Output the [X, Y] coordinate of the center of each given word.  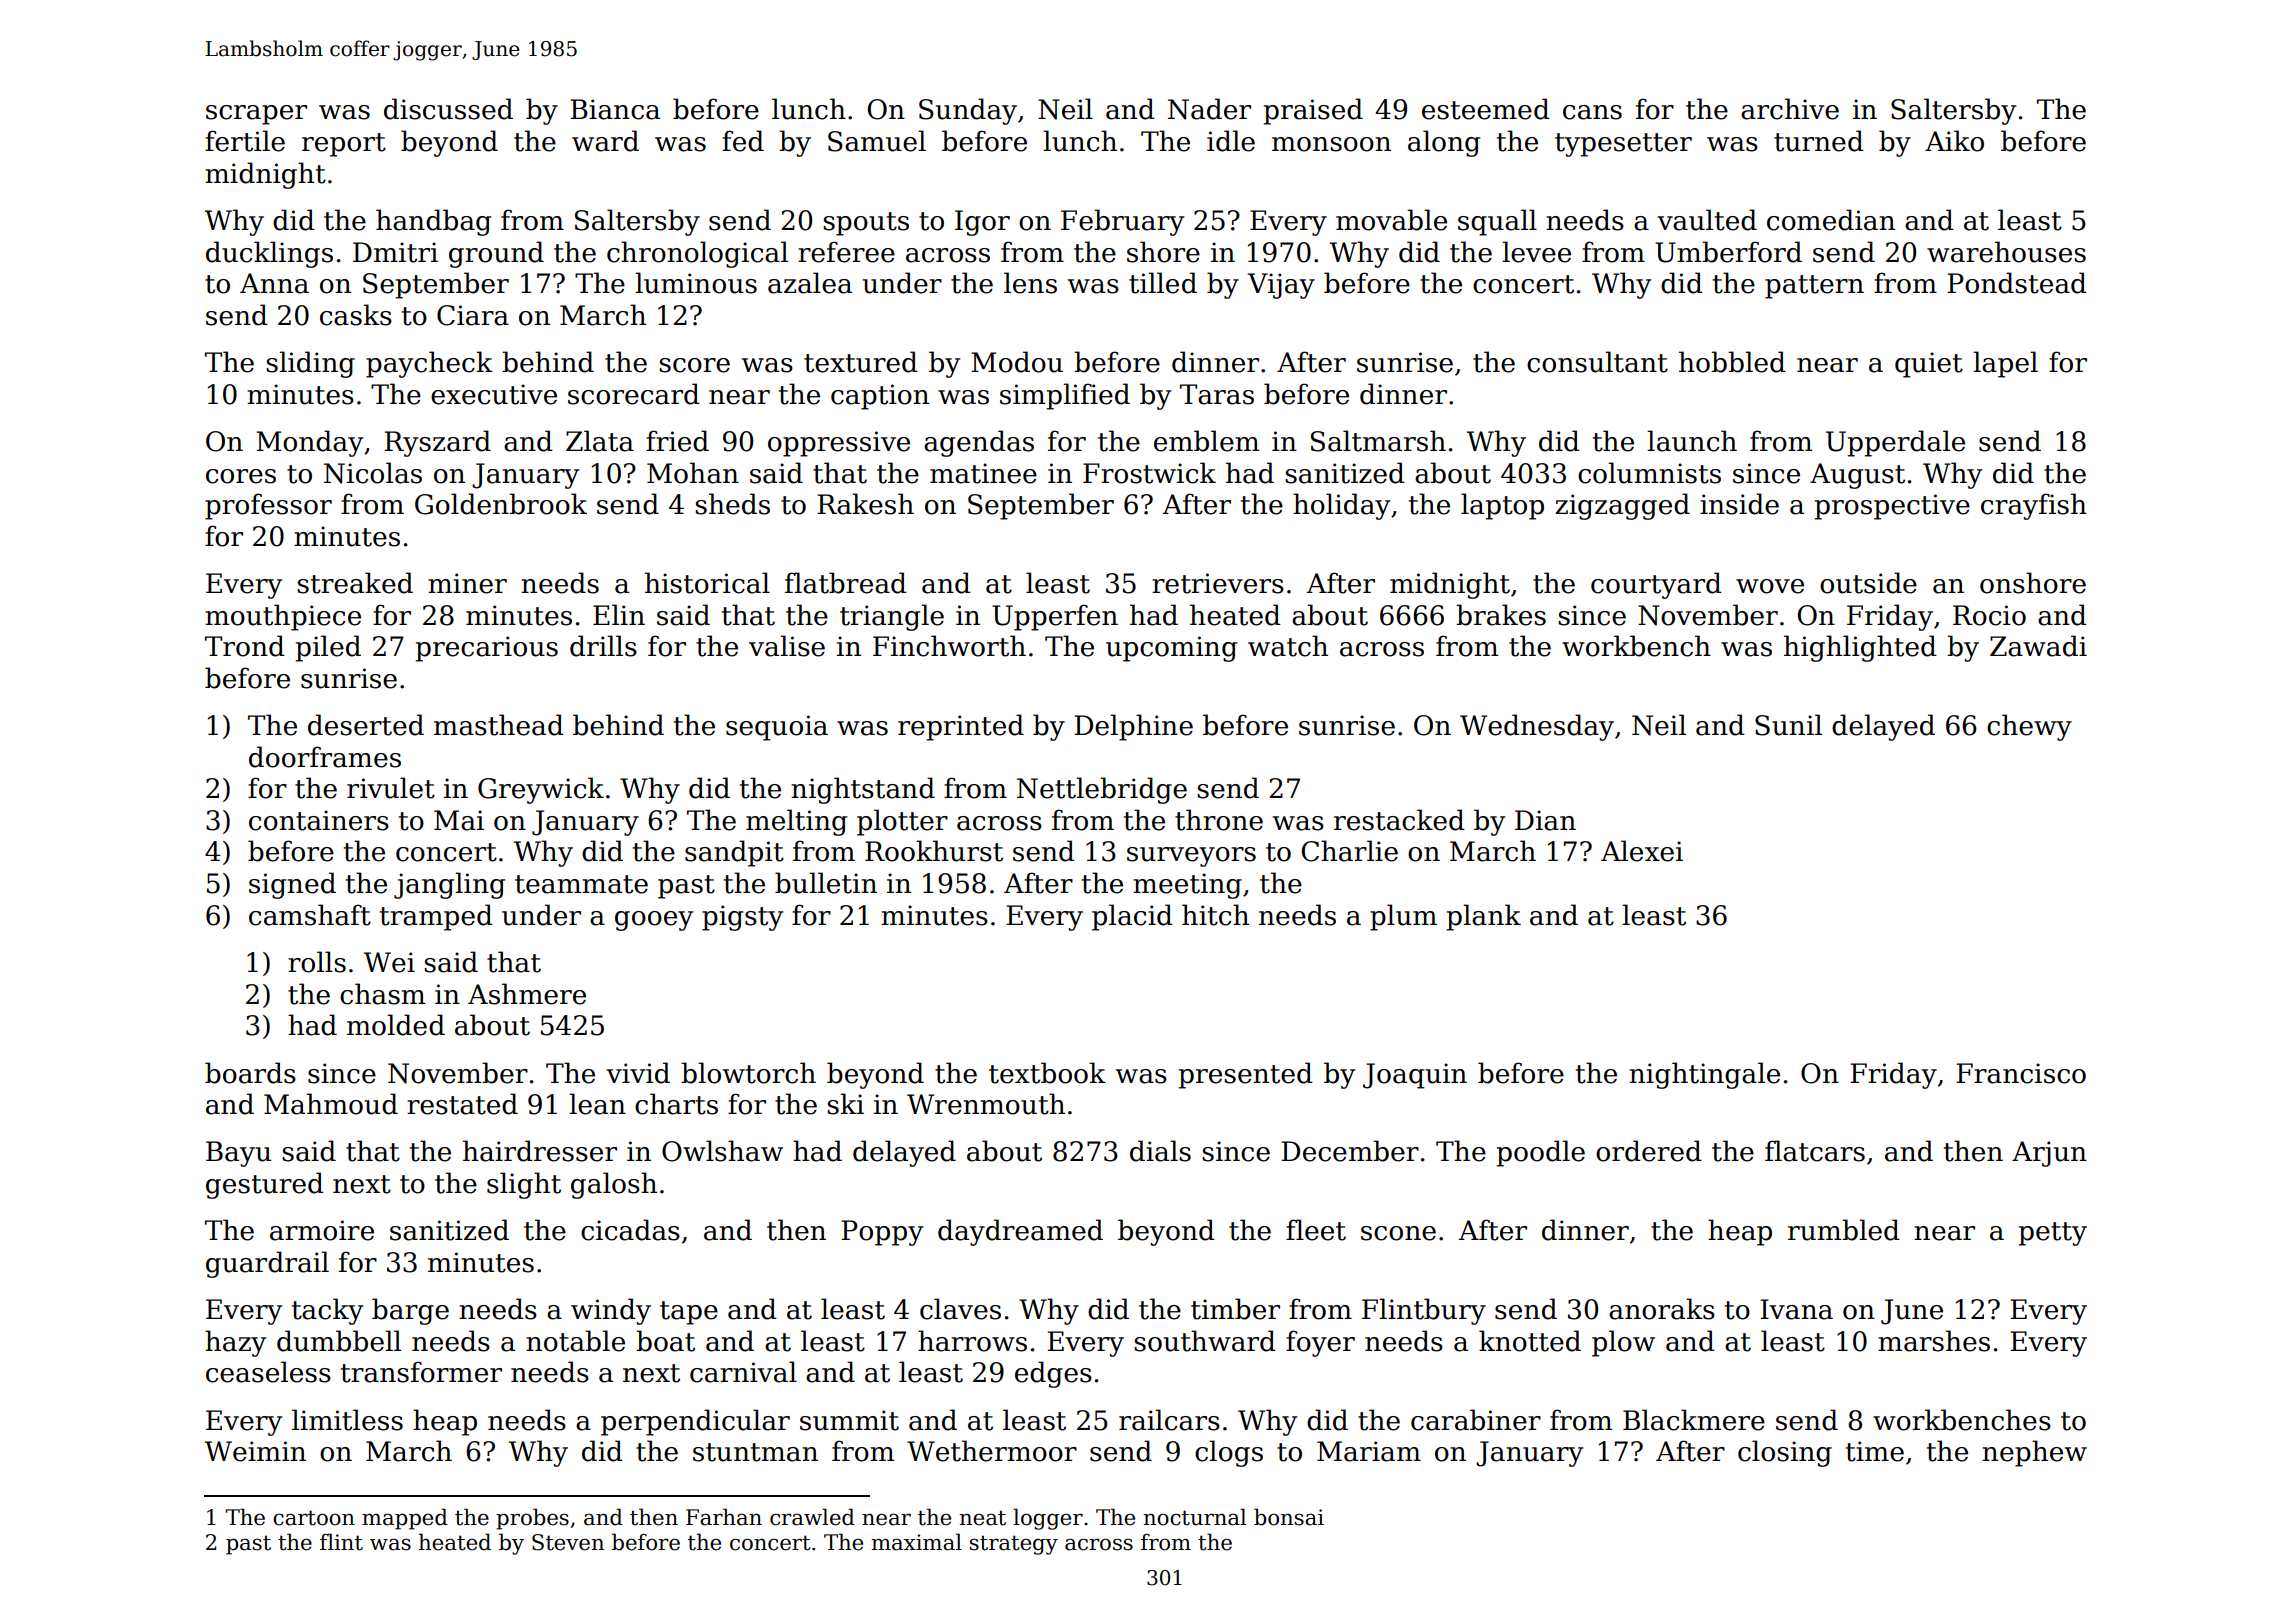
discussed [448, 109]
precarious [486, 649]
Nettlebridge [1102, 790]
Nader [1209, 109]
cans [1592, 112]
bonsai [1289, 1517]
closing [1785, 1453]
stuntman [755, 1452]
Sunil [1788, 725]
